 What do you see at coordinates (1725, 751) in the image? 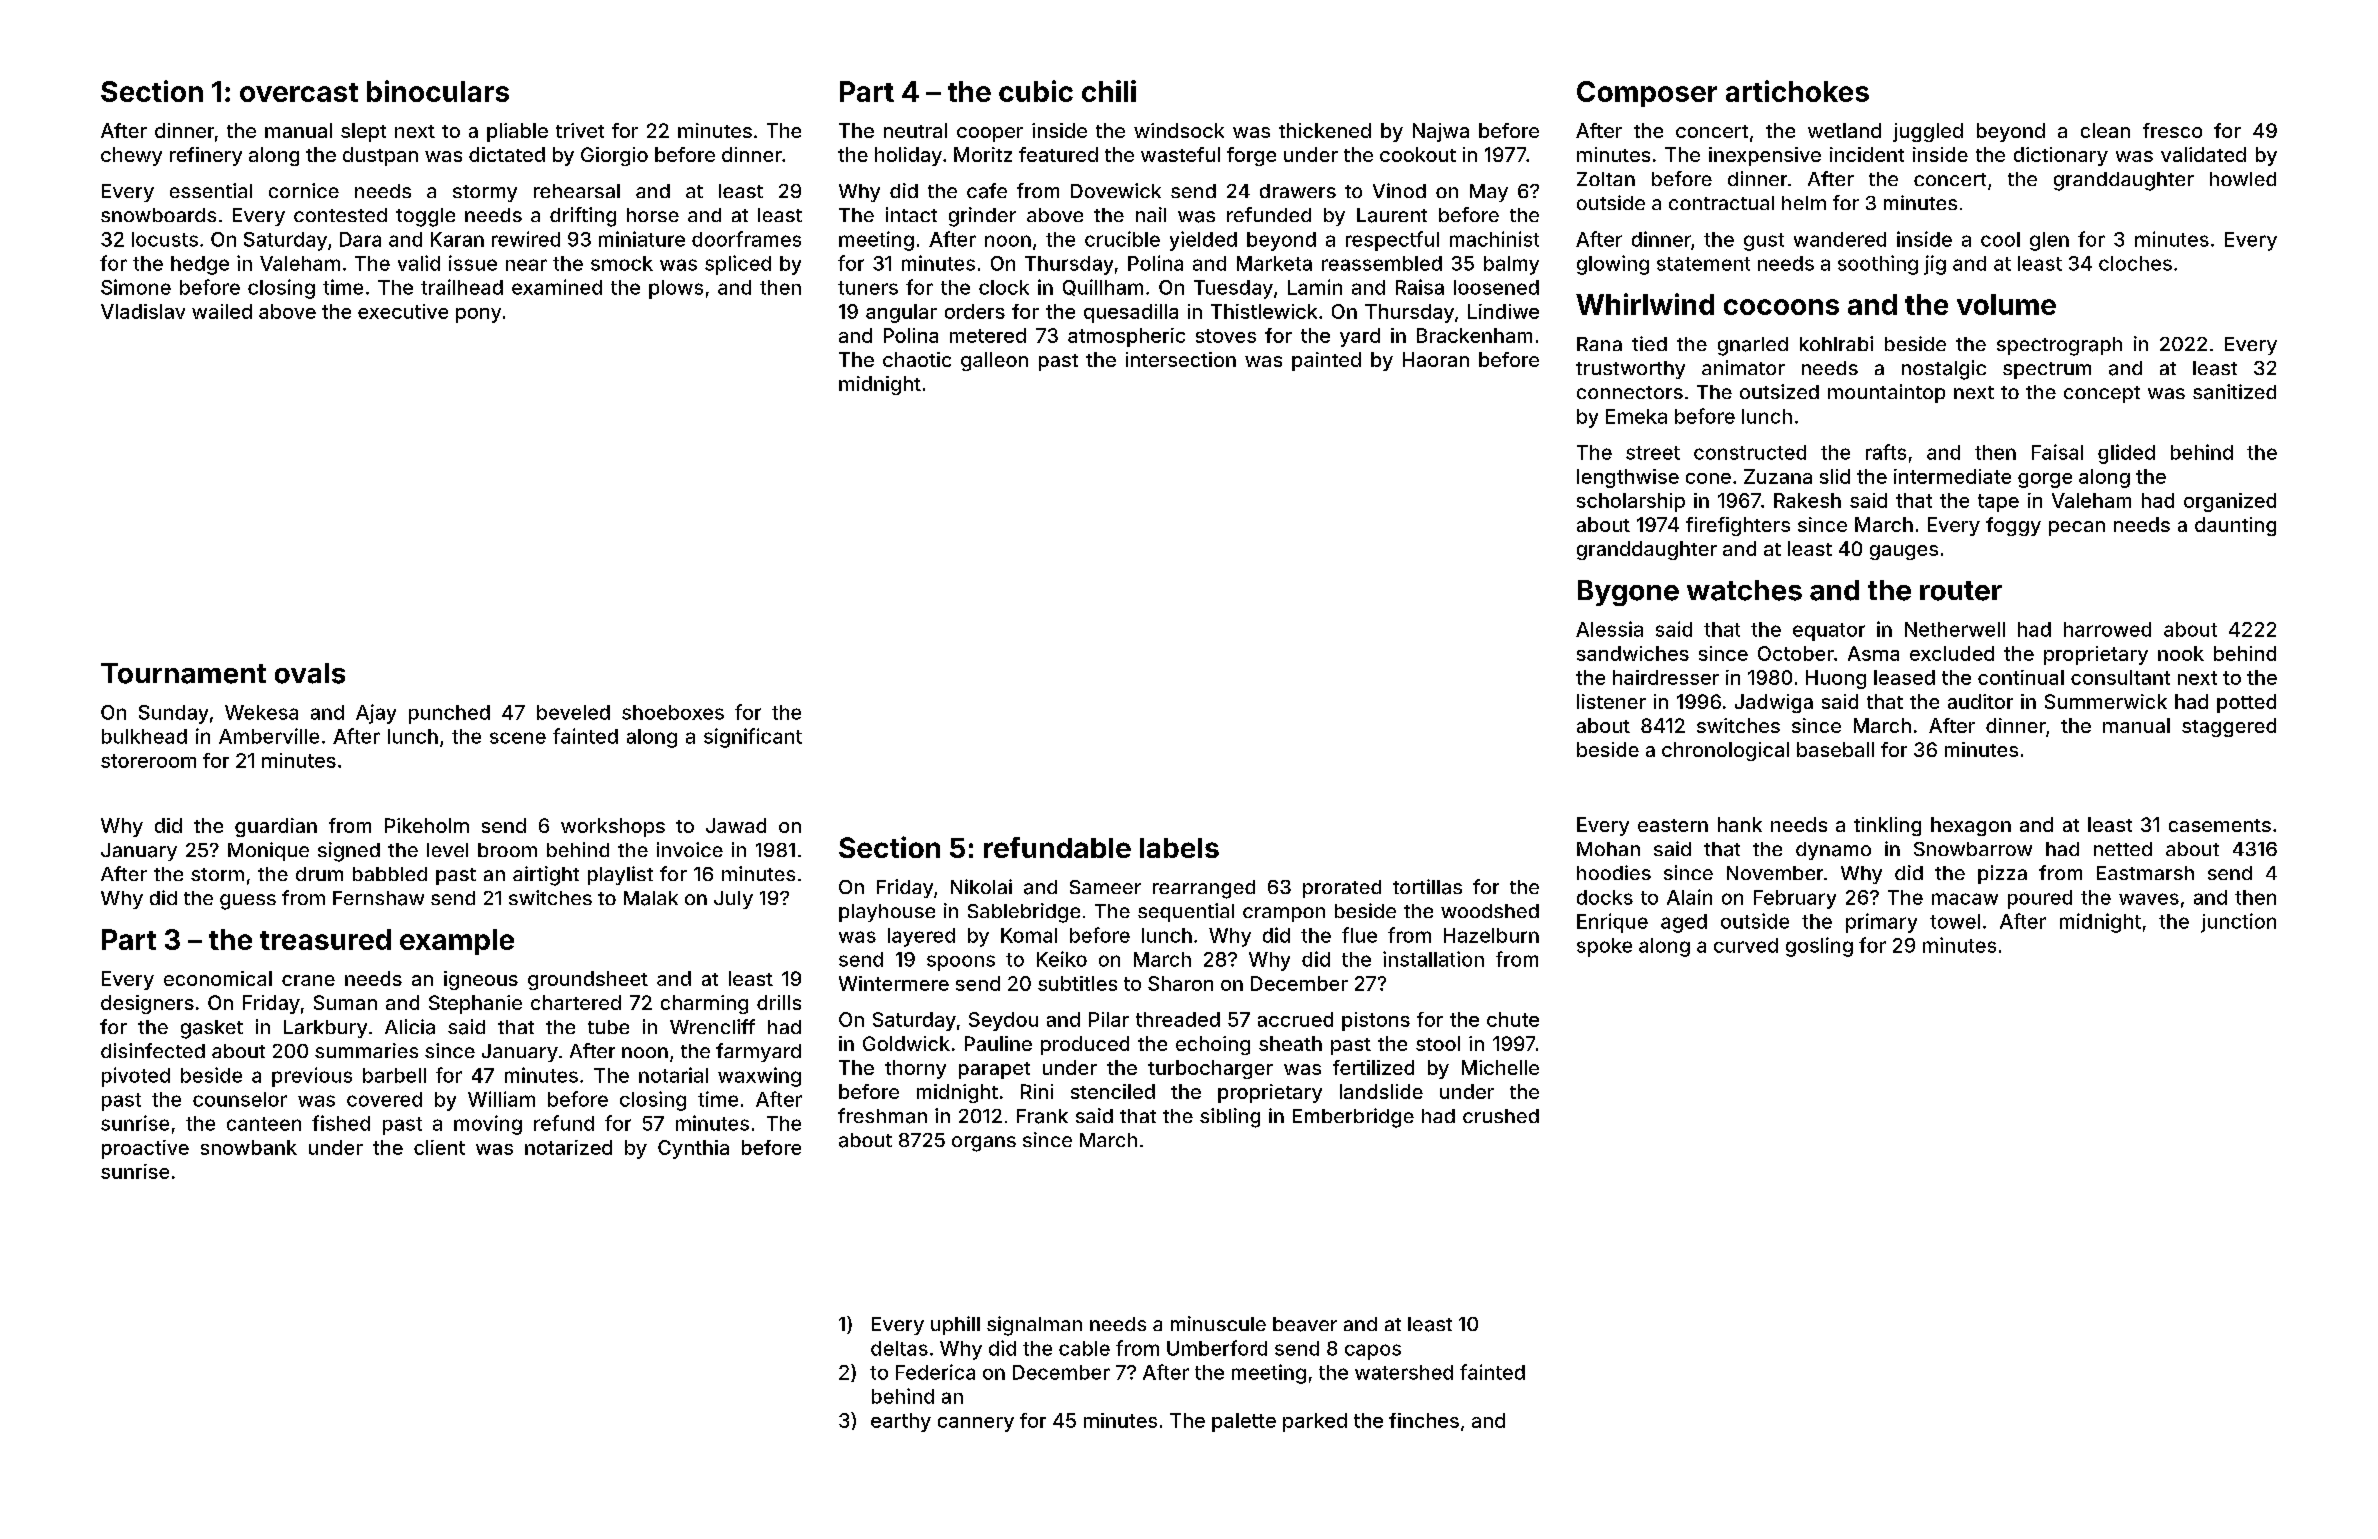
I see `chronological` at bounding box center [1725, 751].
